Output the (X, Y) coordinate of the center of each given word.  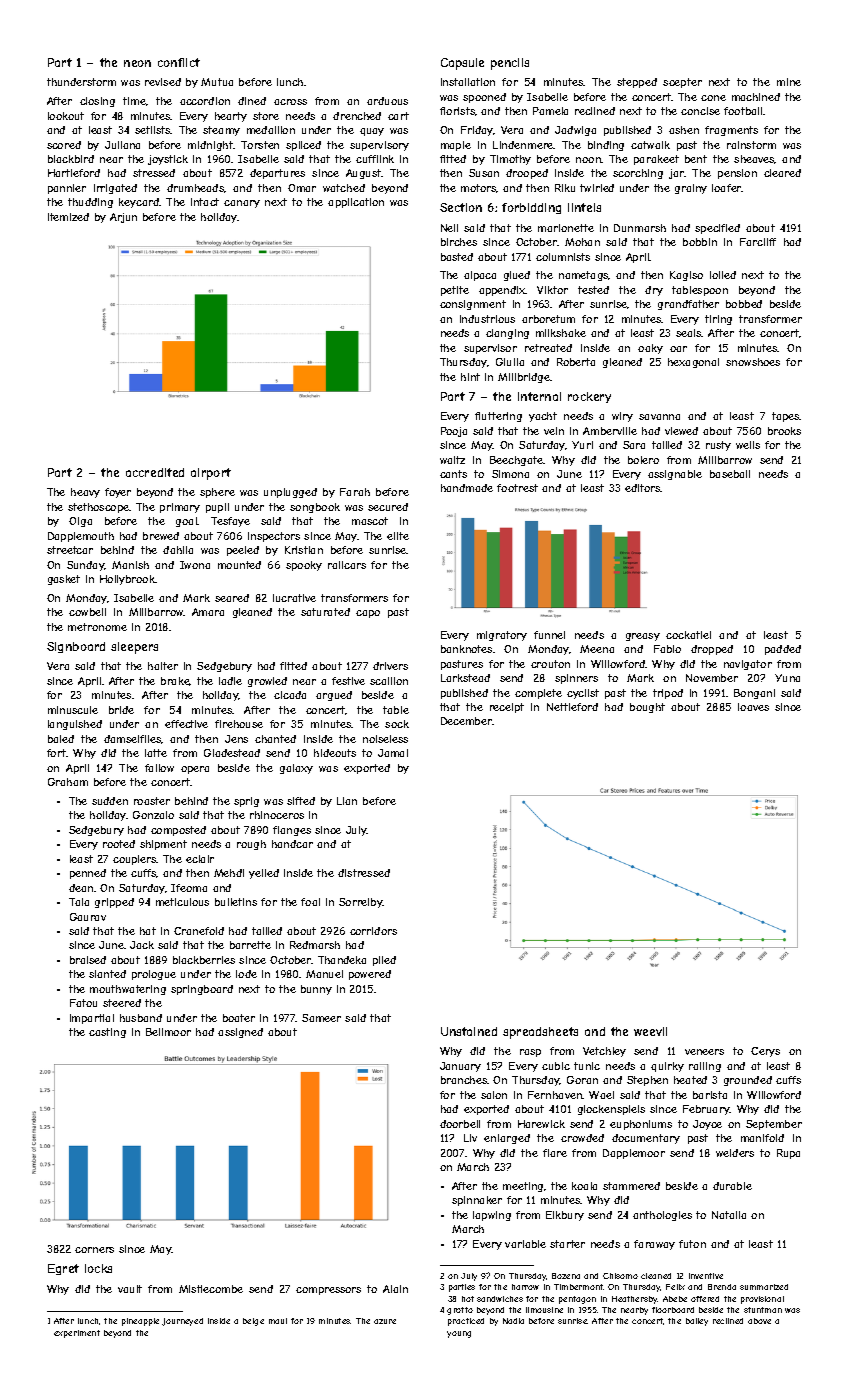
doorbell (460, 1124)
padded (783, 650)
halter (163, 666)
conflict (179, 62)
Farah (355, 492)
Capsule (462, 64)
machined (756, 97)
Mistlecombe (211, 1289)
